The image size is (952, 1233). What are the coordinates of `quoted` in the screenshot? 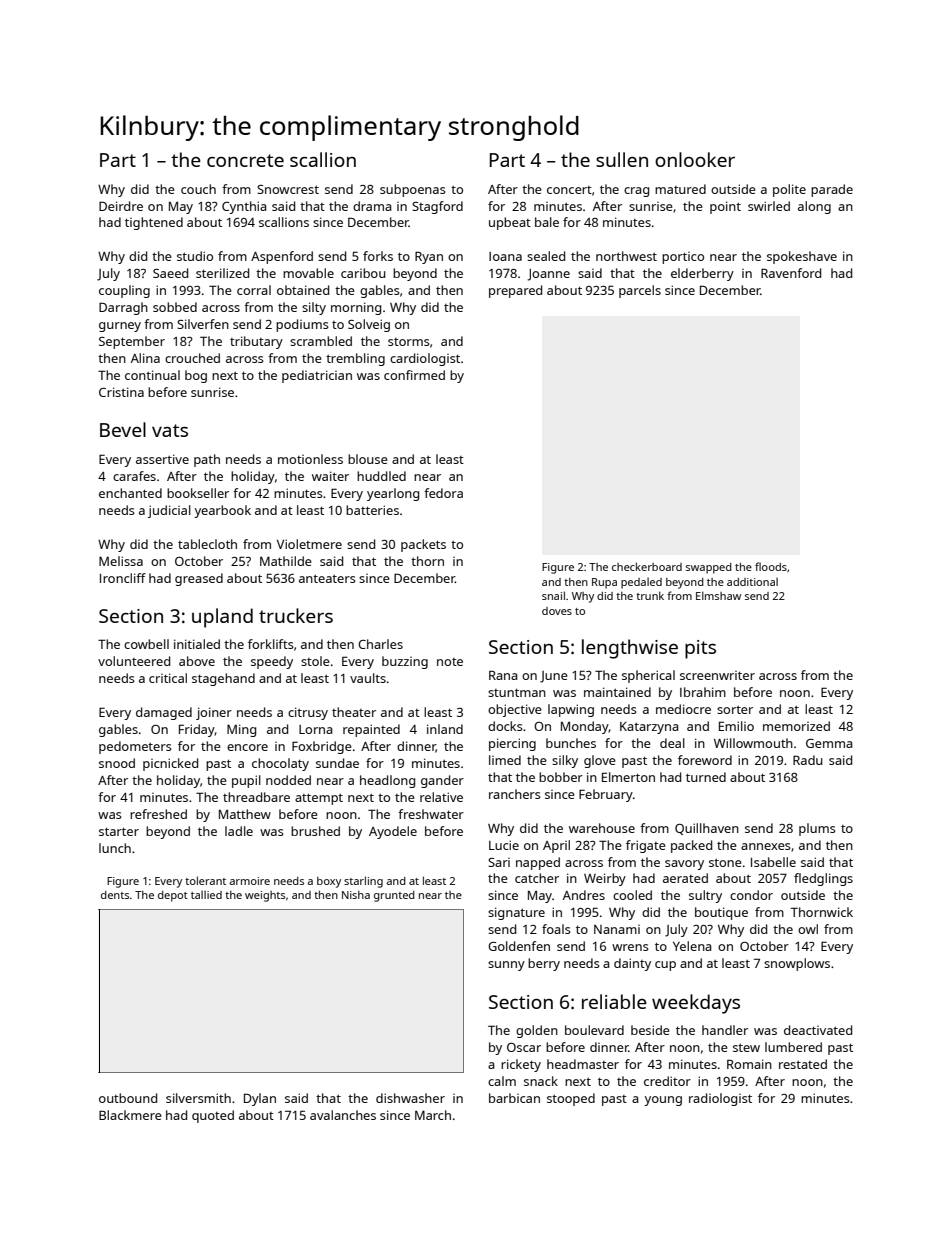 It's located at (213, 1116).
